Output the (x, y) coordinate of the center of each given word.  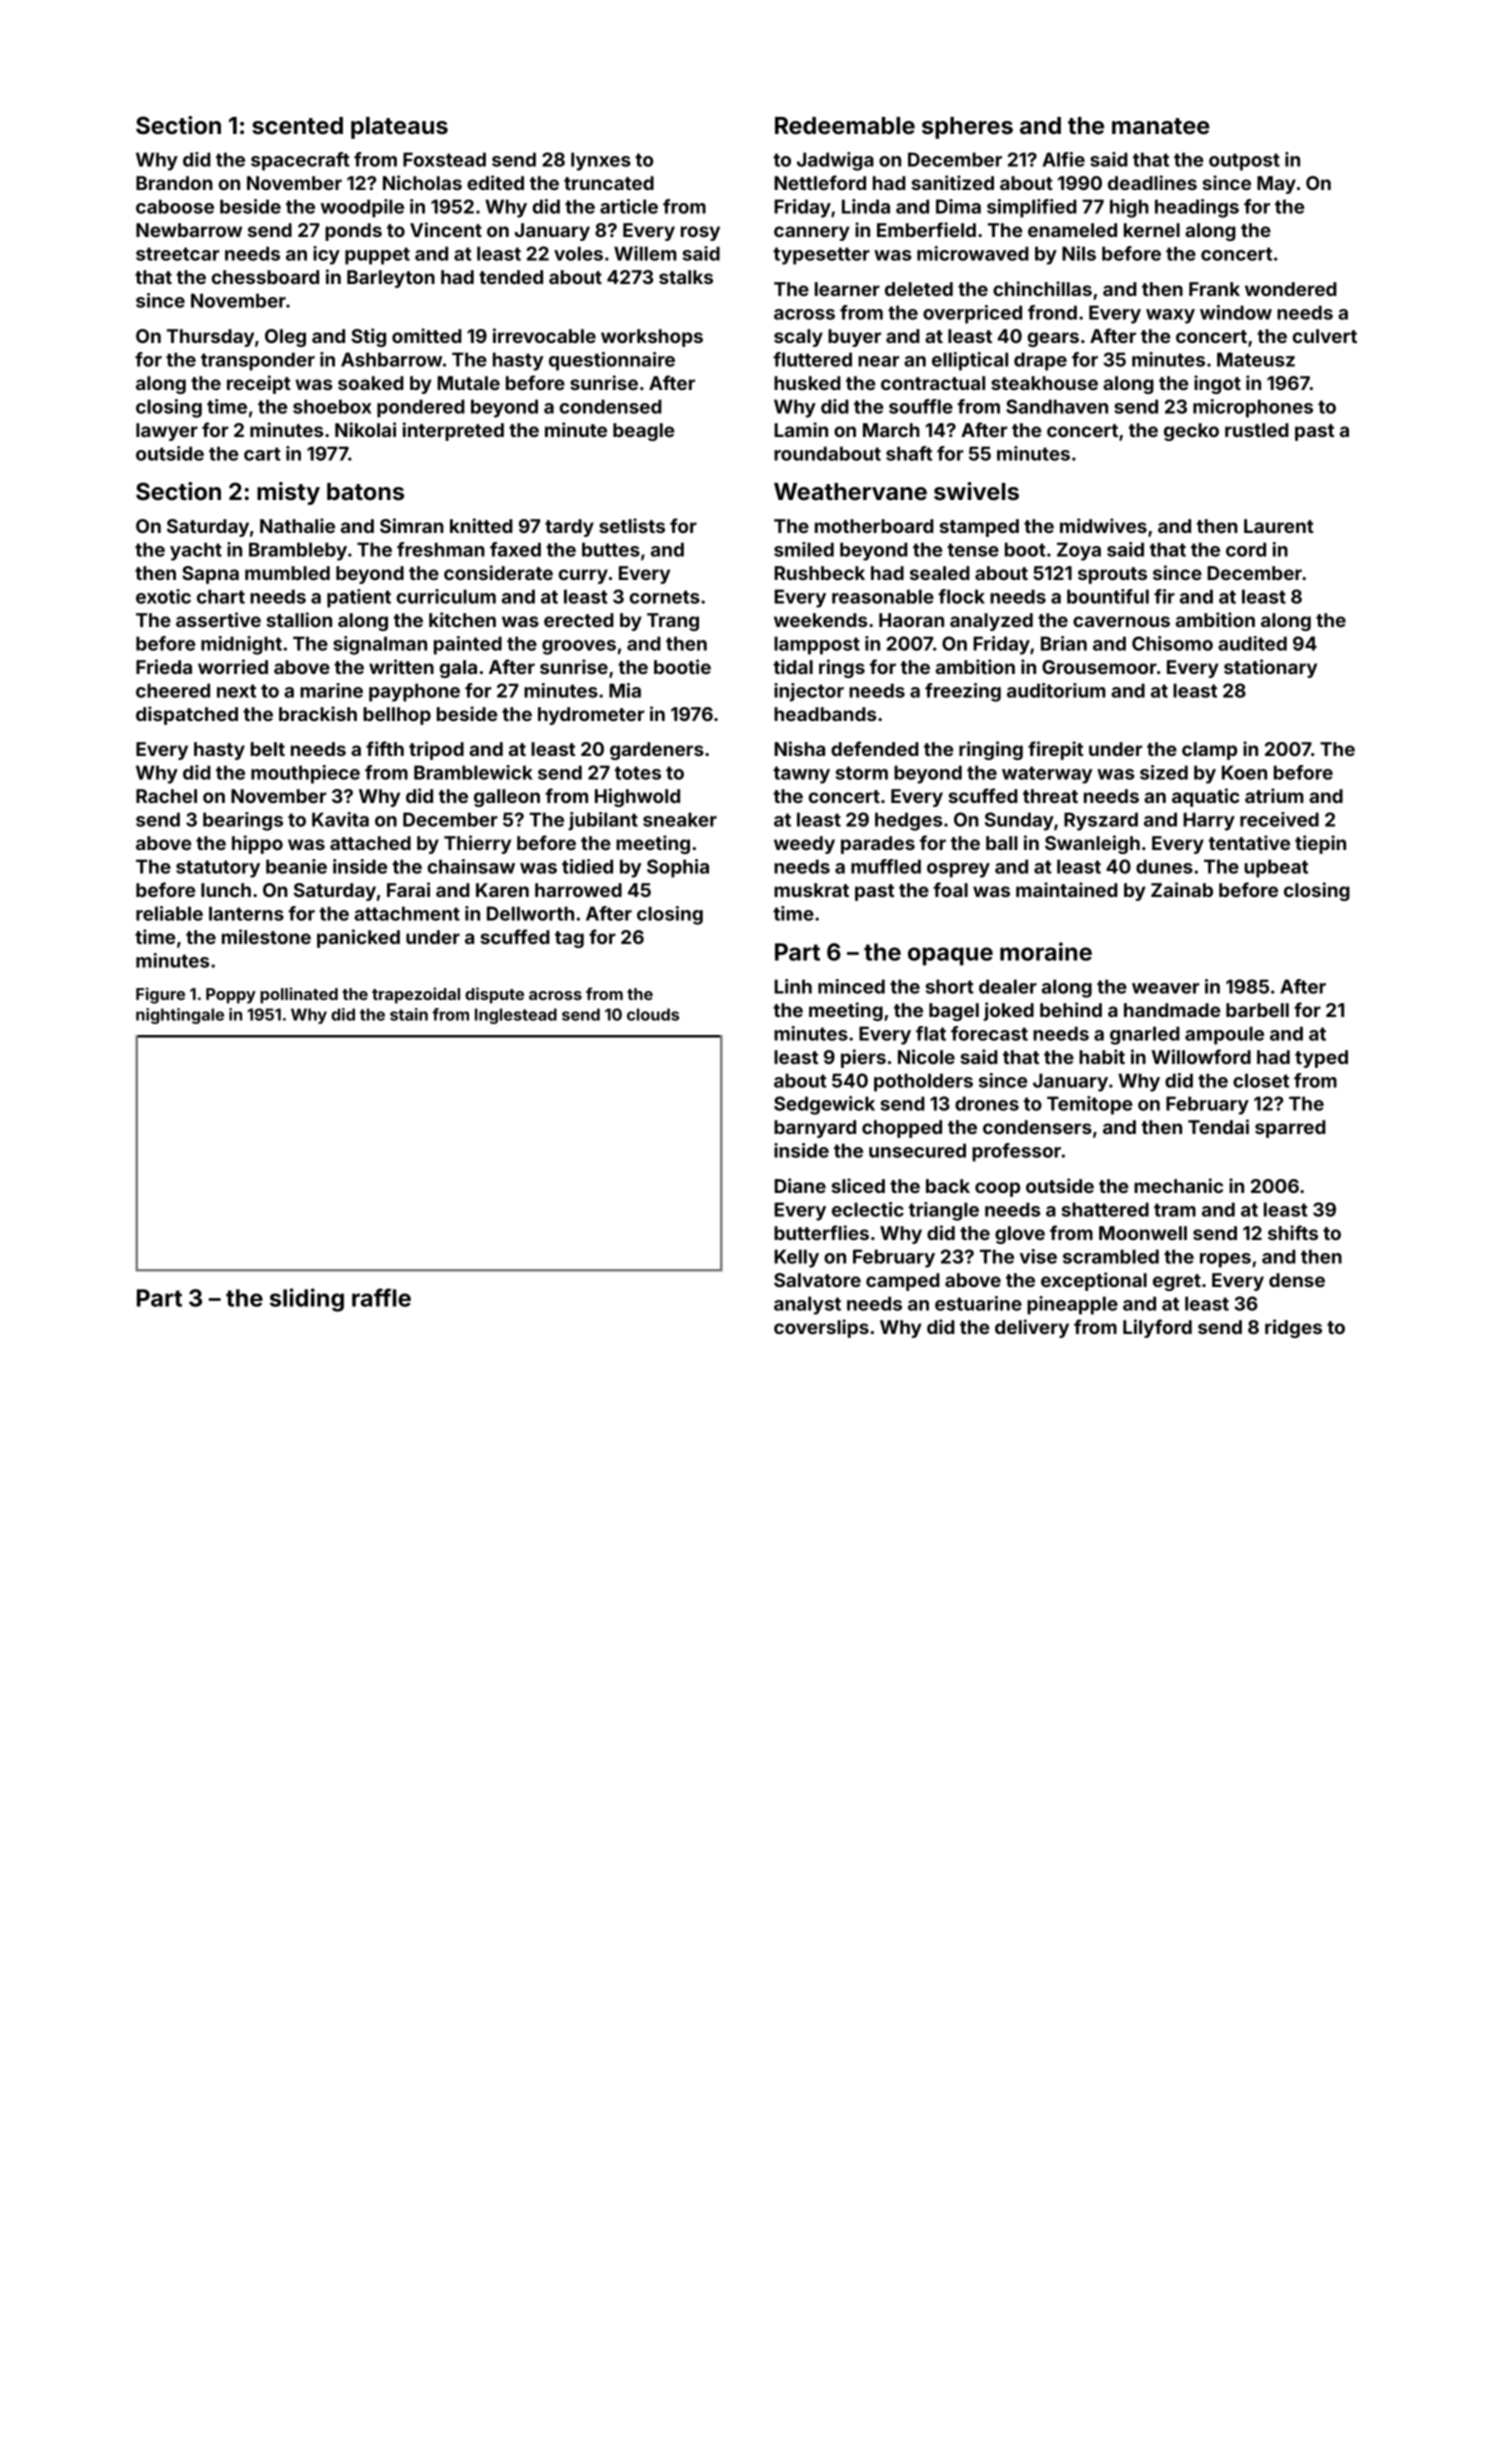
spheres (967, 128)
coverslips (821, 1328)
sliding (307, 1300)
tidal (793, 666)
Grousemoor (1099, 667)
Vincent (446, 229)
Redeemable (845, 126)
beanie (296, 866)
